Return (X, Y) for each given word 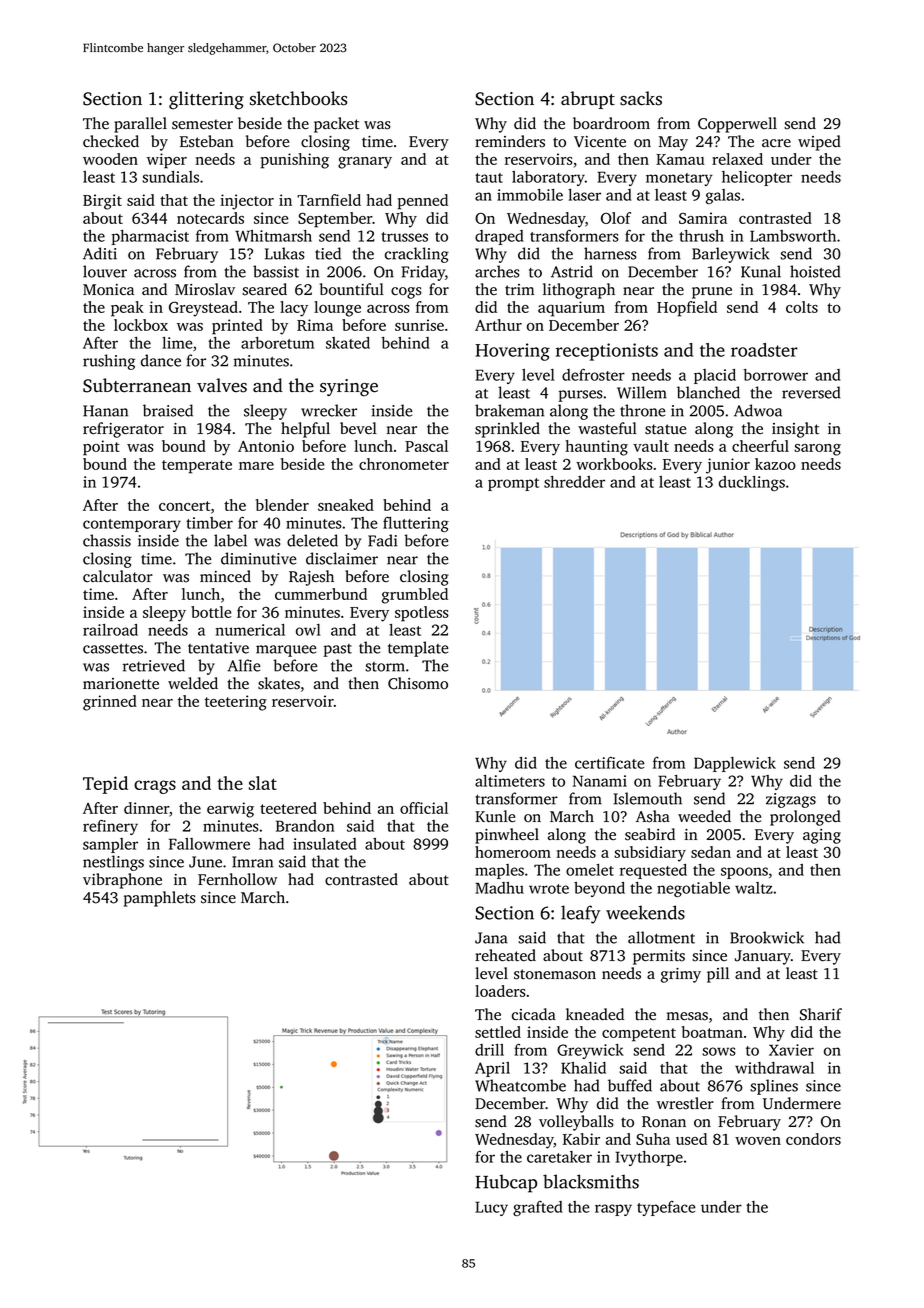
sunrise (419, 325)
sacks (641, 98)
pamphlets (160, 899)
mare (256, 466)
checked (111, 141)
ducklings (752, 483)
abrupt (588, 100)
